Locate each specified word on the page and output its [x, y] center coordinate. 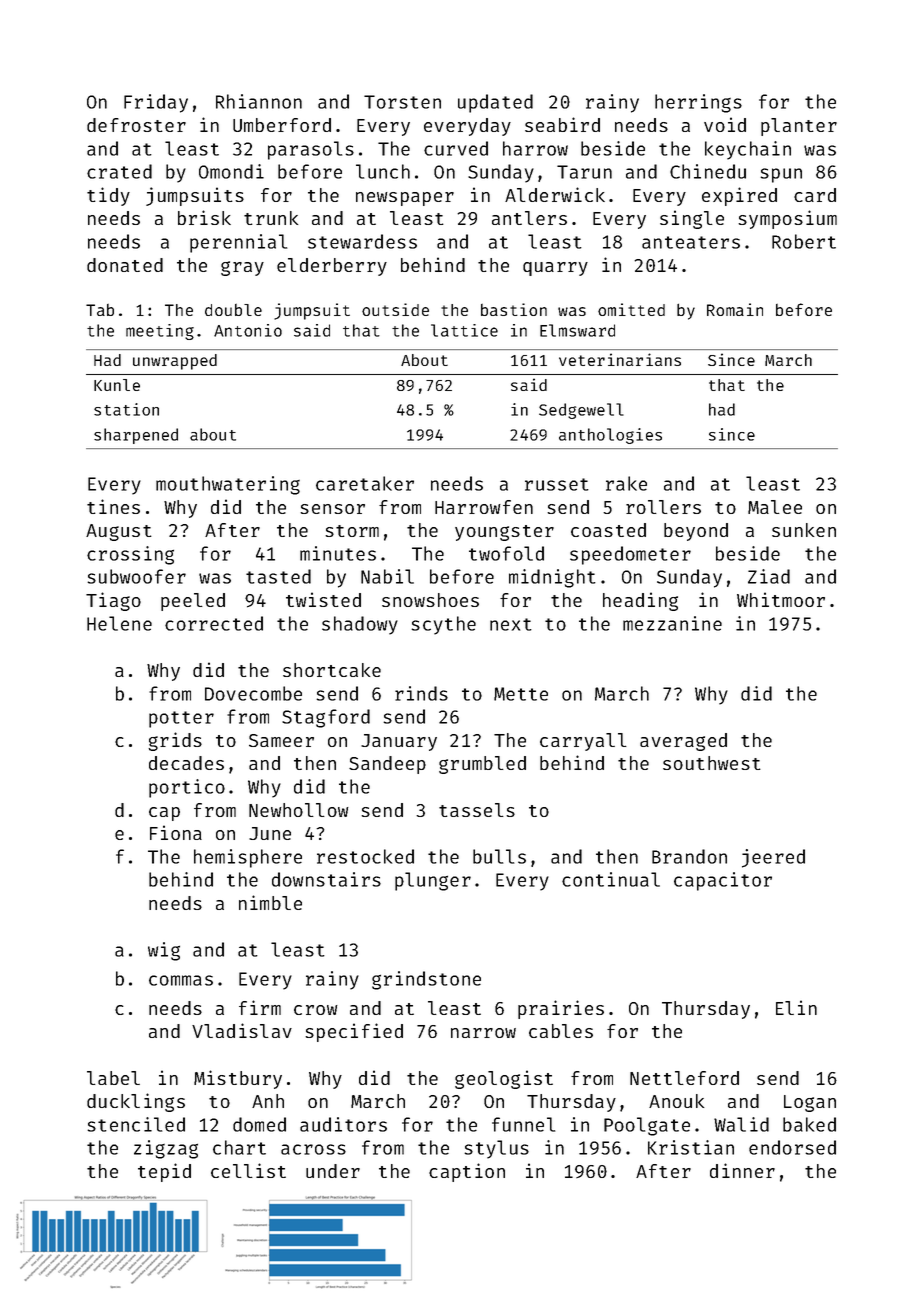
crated [119, 171]
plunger [433, 881]
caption [467, 1172]
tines [113, 506]
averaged [683, 742]
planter [799, 127]
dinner [742, 1170]
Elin [796, 1007]
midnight [552, 578]
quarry [555, 269]
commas [181, 980]
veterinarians [620, 359]
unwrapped [175, 362]
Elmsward [577, 330]
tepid [164, 1172]
